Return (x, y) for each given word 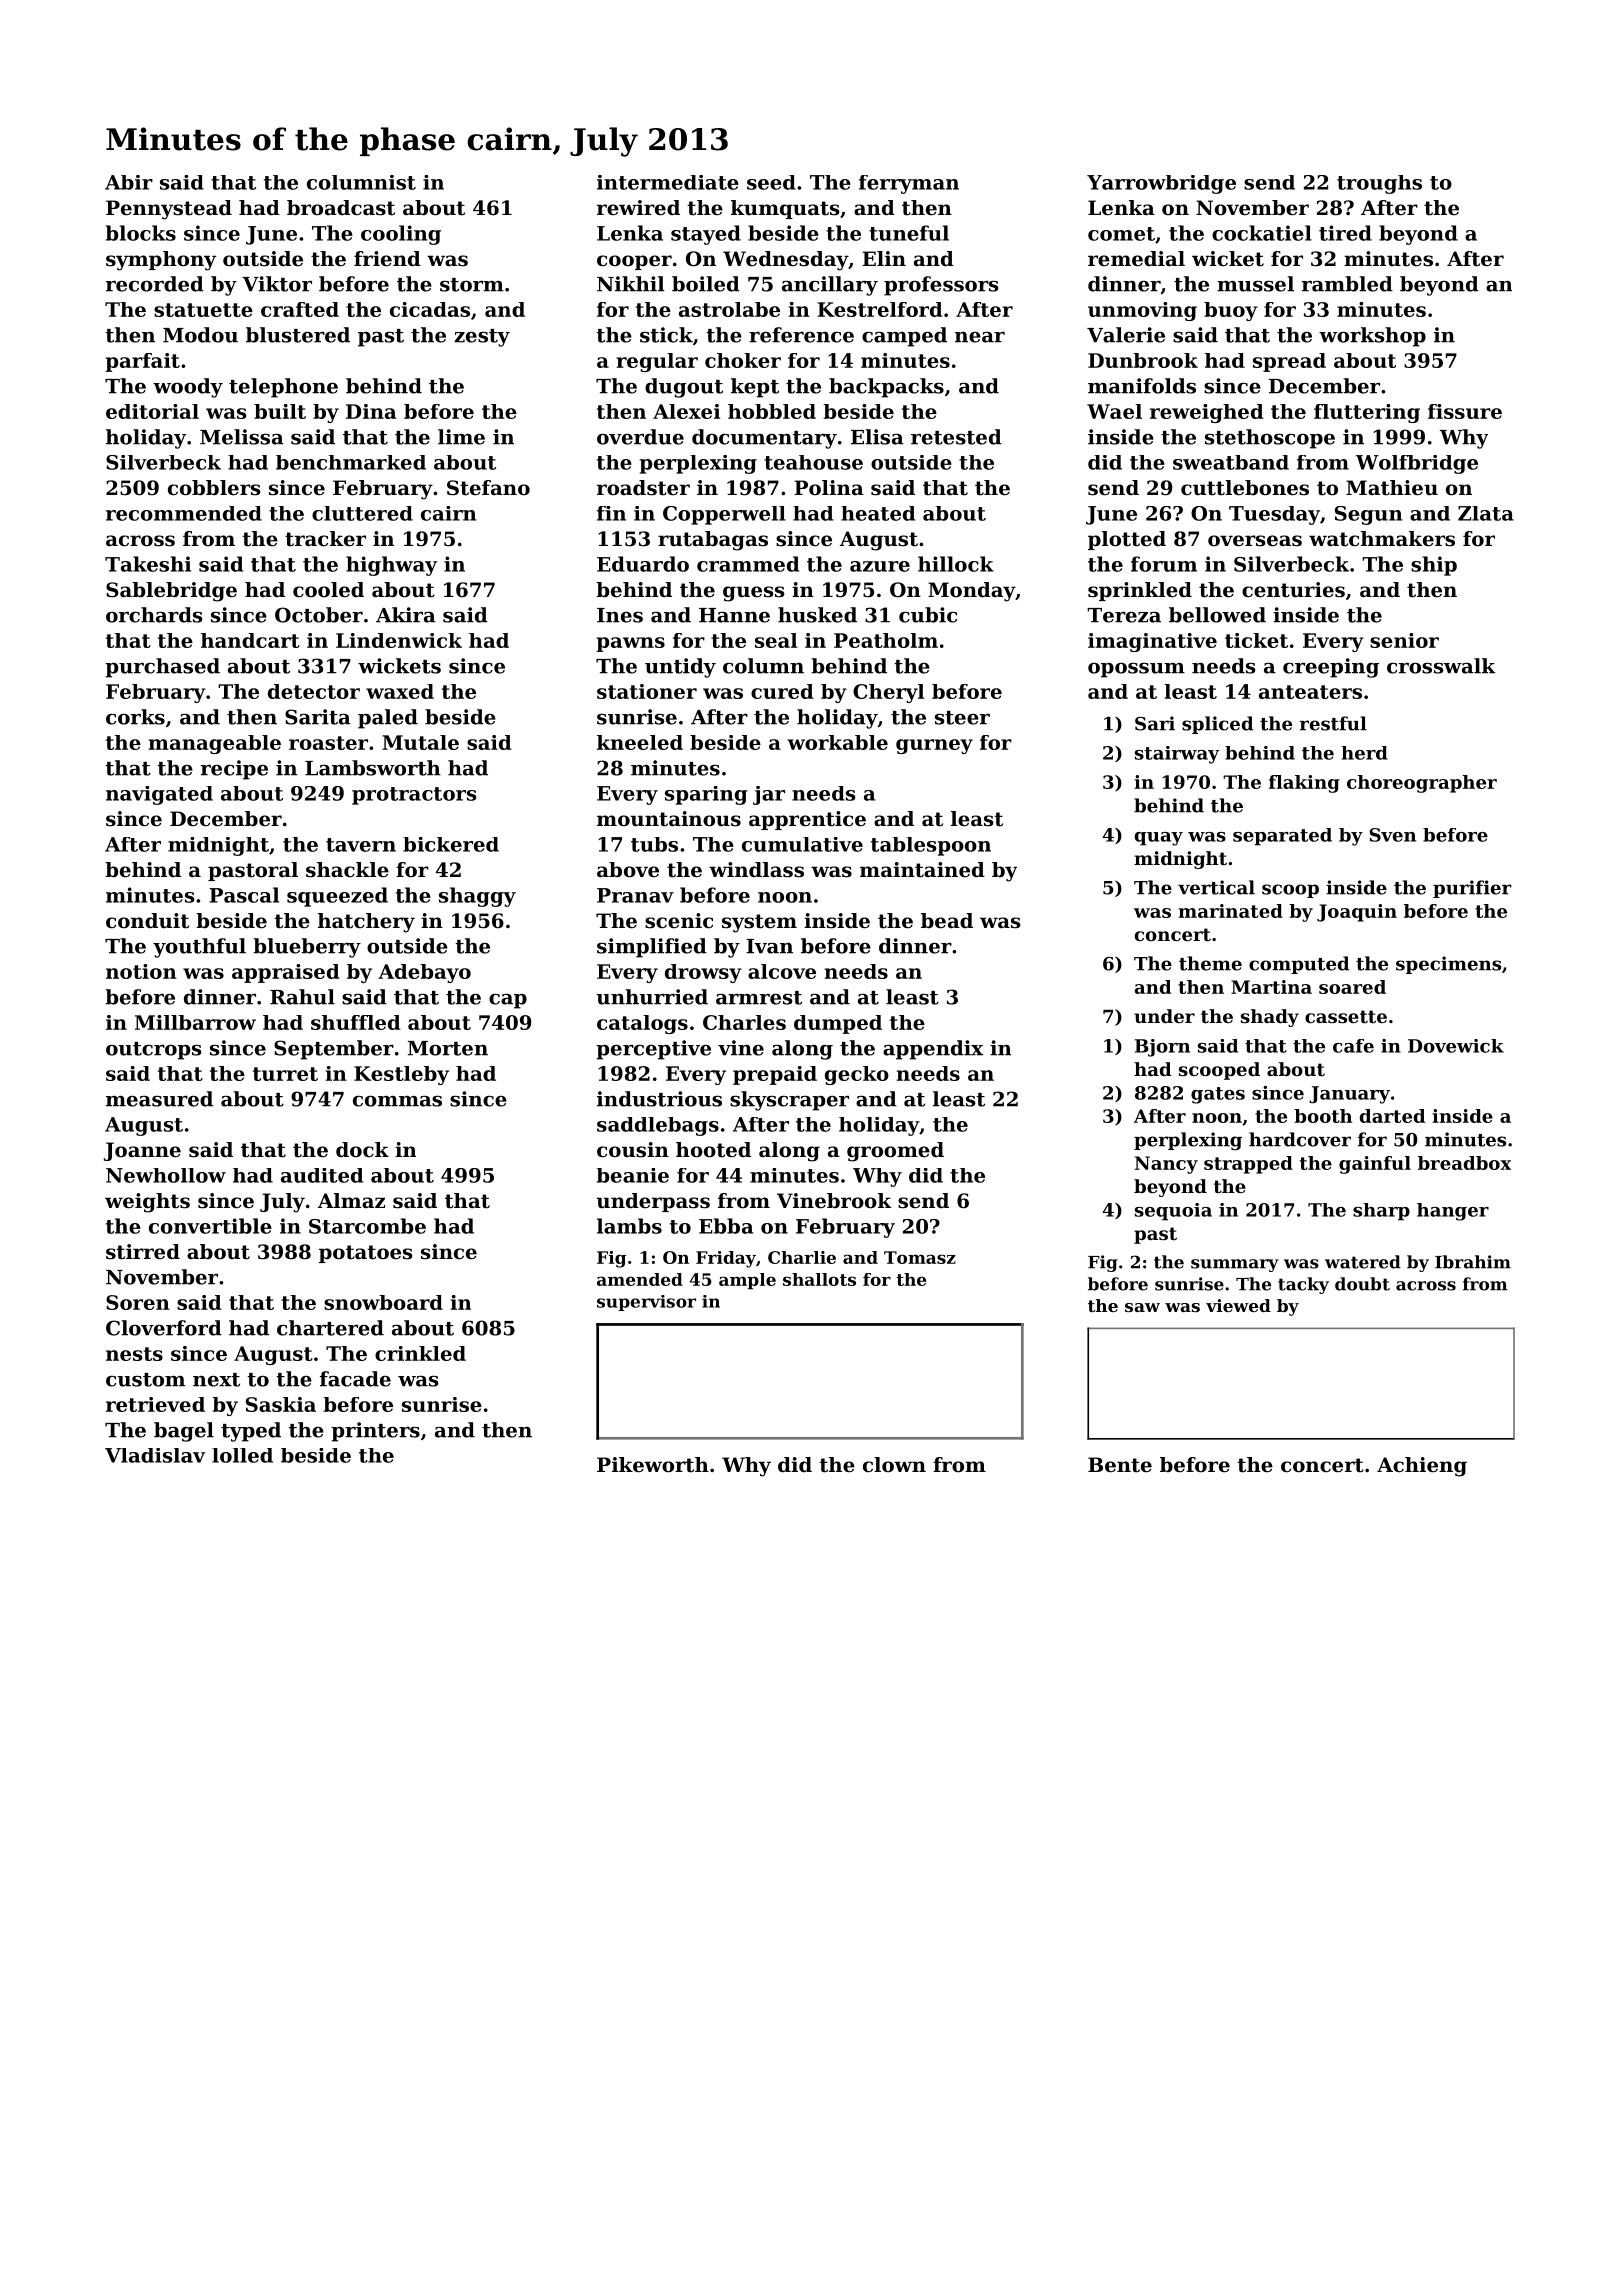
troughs (1379, 184)
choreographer (1422, 784)
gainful (1375, 1165)
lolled (242, 1455)
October (319, 615)
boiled (706, 284)
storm (472, 285)
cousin (633, 1150)
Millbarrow (195, 1022)
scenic (679, 921)
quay (1159, 839)
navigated (159, 795)
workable (837, 742)
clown (894, 1465)
